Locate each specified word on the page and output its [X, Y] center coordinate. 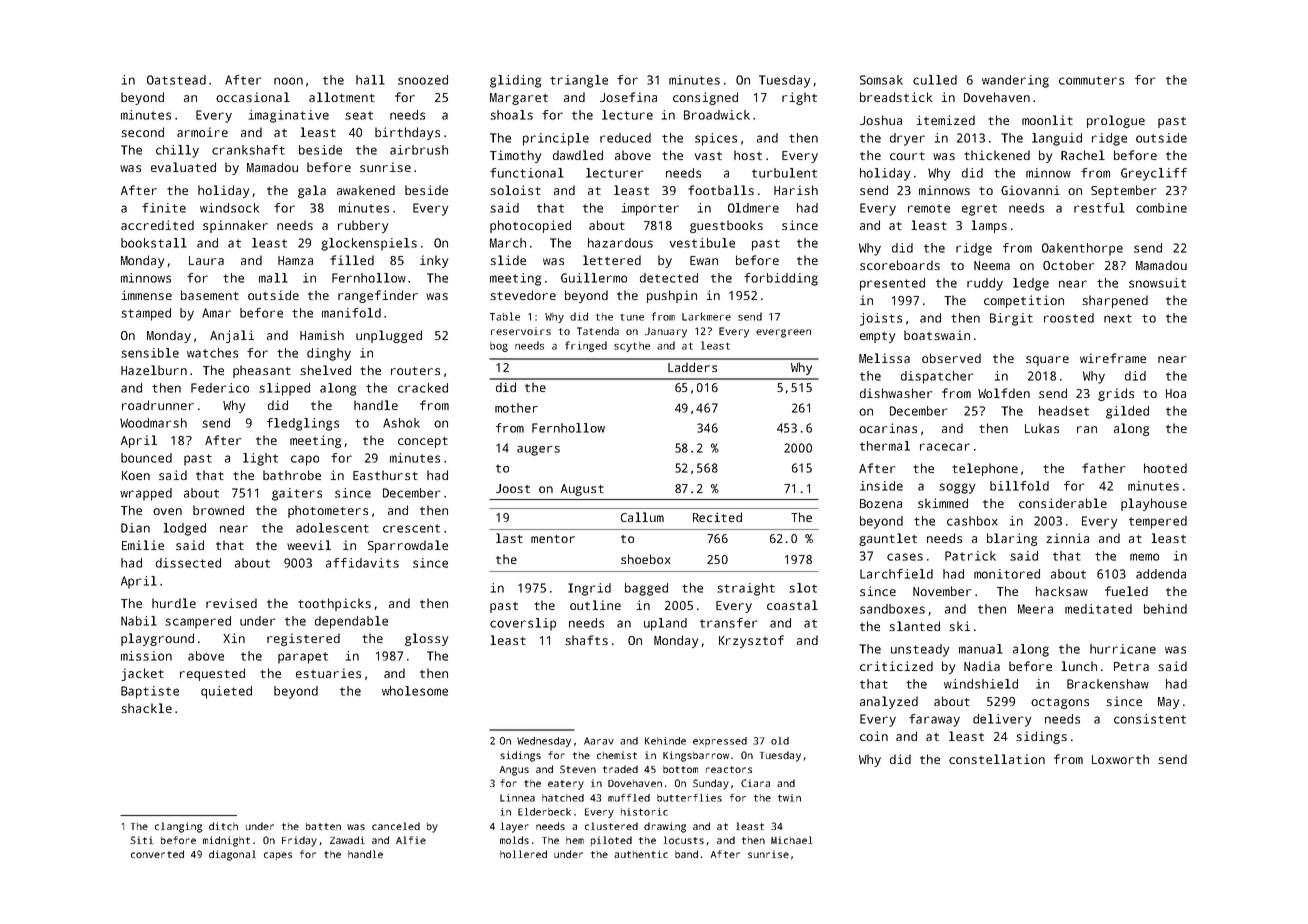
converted [157, 854]
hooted [1165, 468]
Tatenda [598, 331]
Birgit [1011, 319]
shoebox [646, 559]
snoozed [423, 80]
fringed [586, 346]
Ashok [401, 423]
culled [935, 80]
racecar [945, 447]
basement [210, 295]
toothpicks [334, 604]
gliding [515, 81]
